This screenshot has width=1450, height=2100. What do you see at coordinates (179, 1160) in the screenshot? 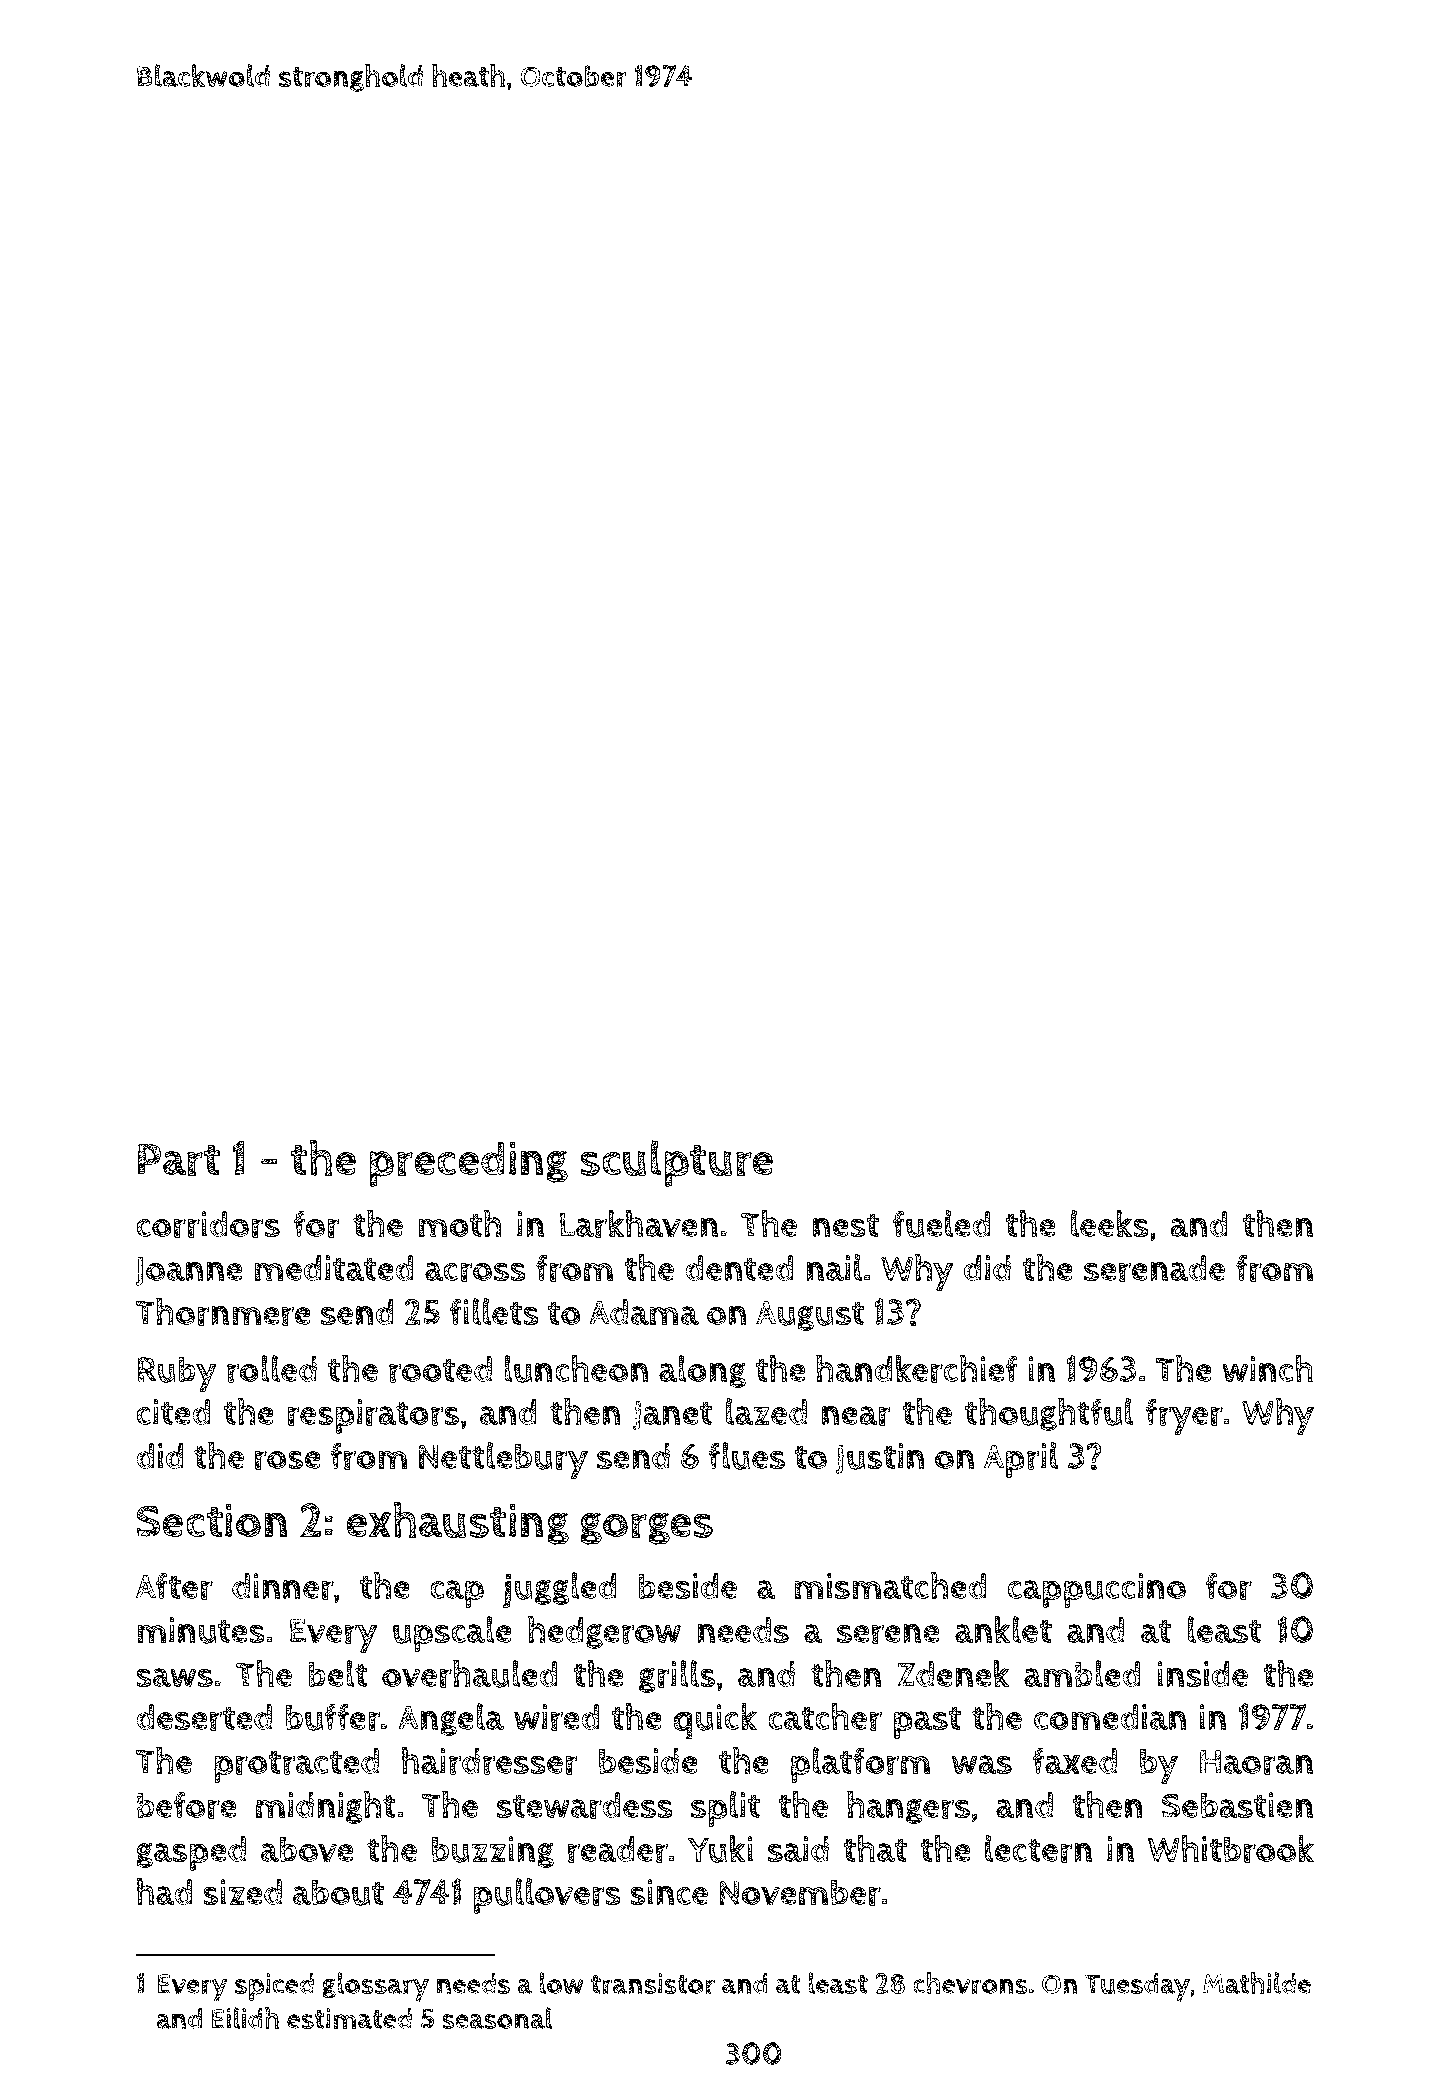
I see `Part` at bounding box center [179, 1160].
